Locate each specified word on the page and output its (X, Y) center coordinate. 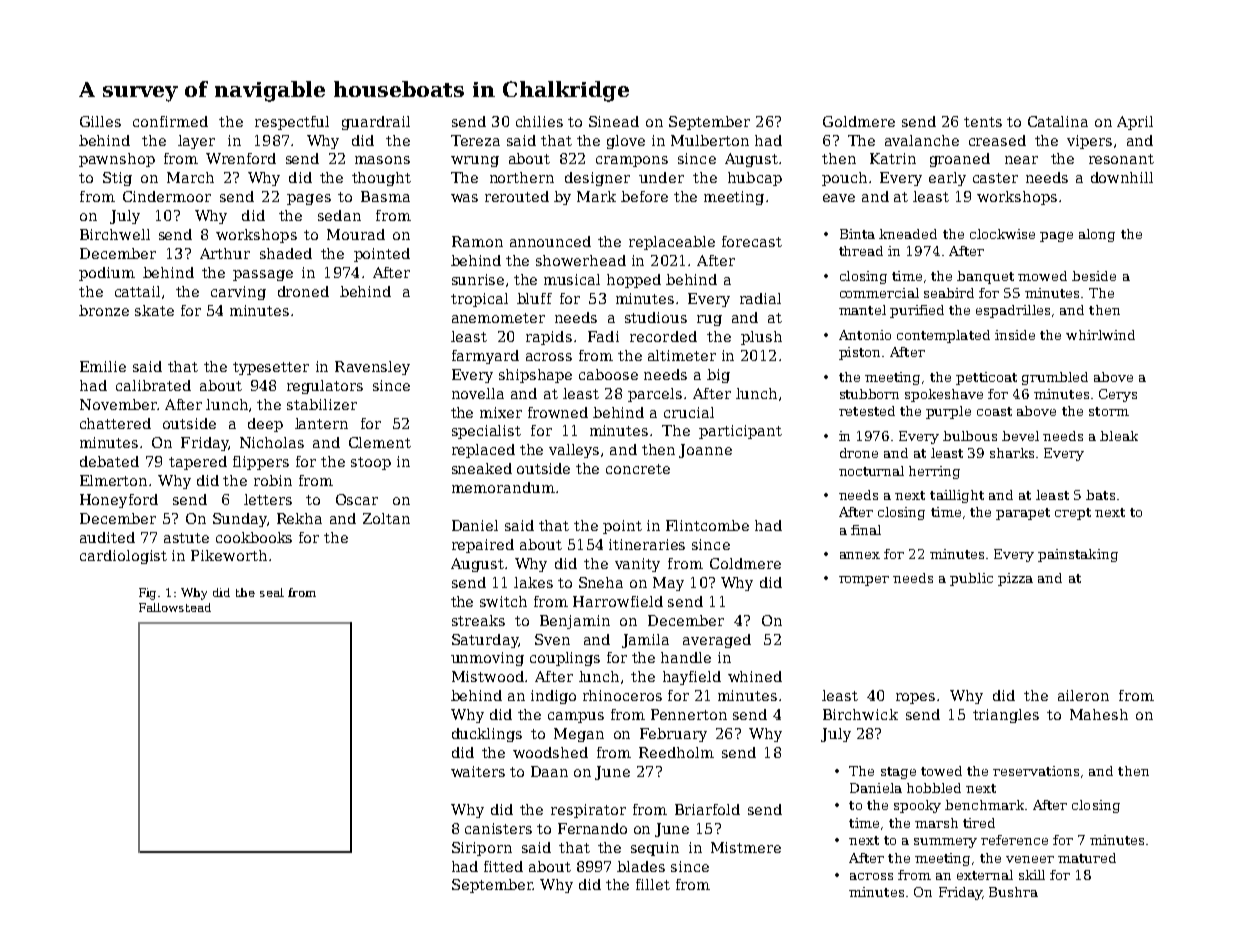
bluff (534, 298)
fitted (503, 866)
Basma (385, 196)
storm (1109, 411)
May (668, 584)
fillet (653, 884)
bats (1100, 495)
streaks (478, 620)
